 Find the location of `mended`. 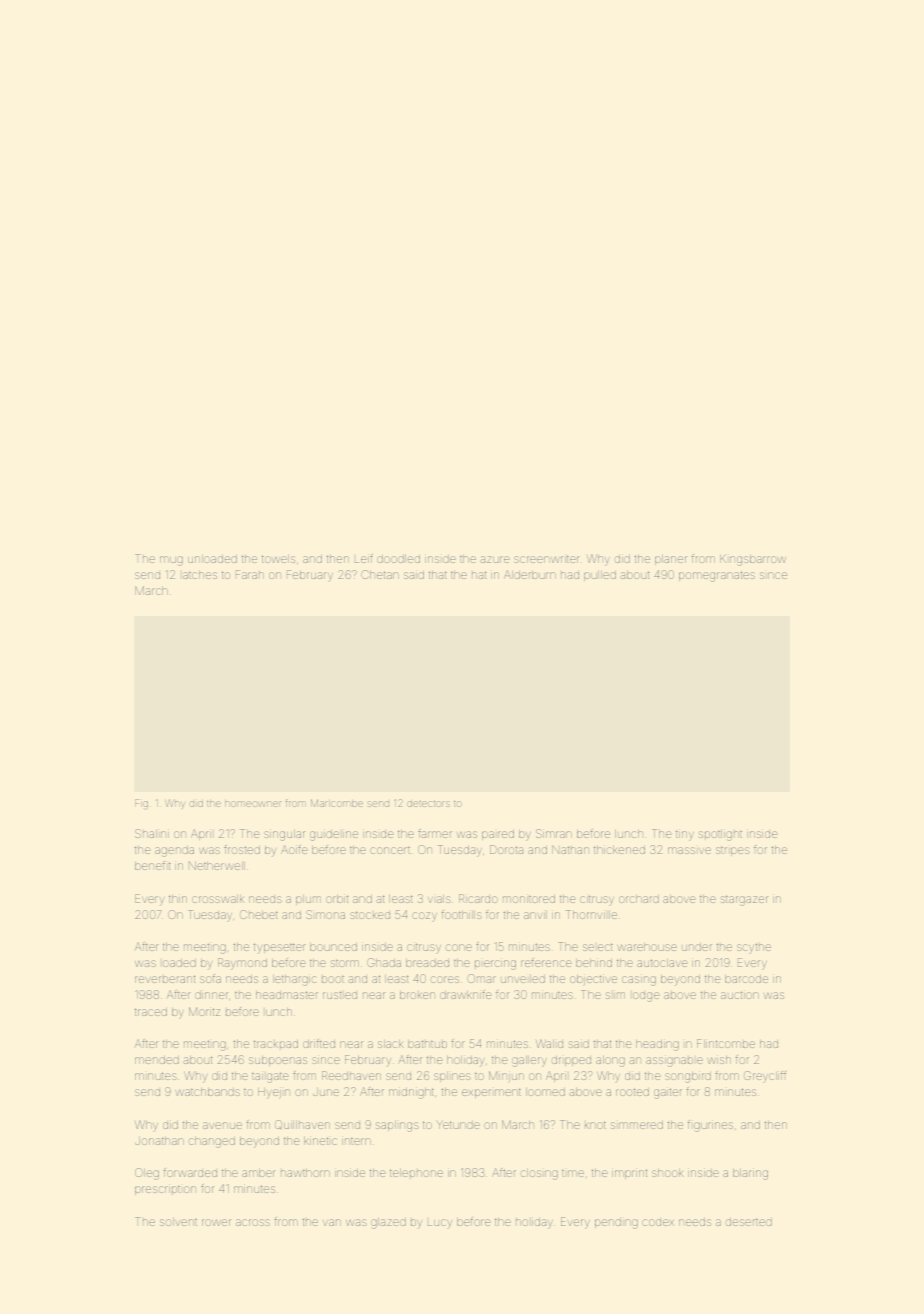

mended is located at coordinates (157, 1060).
